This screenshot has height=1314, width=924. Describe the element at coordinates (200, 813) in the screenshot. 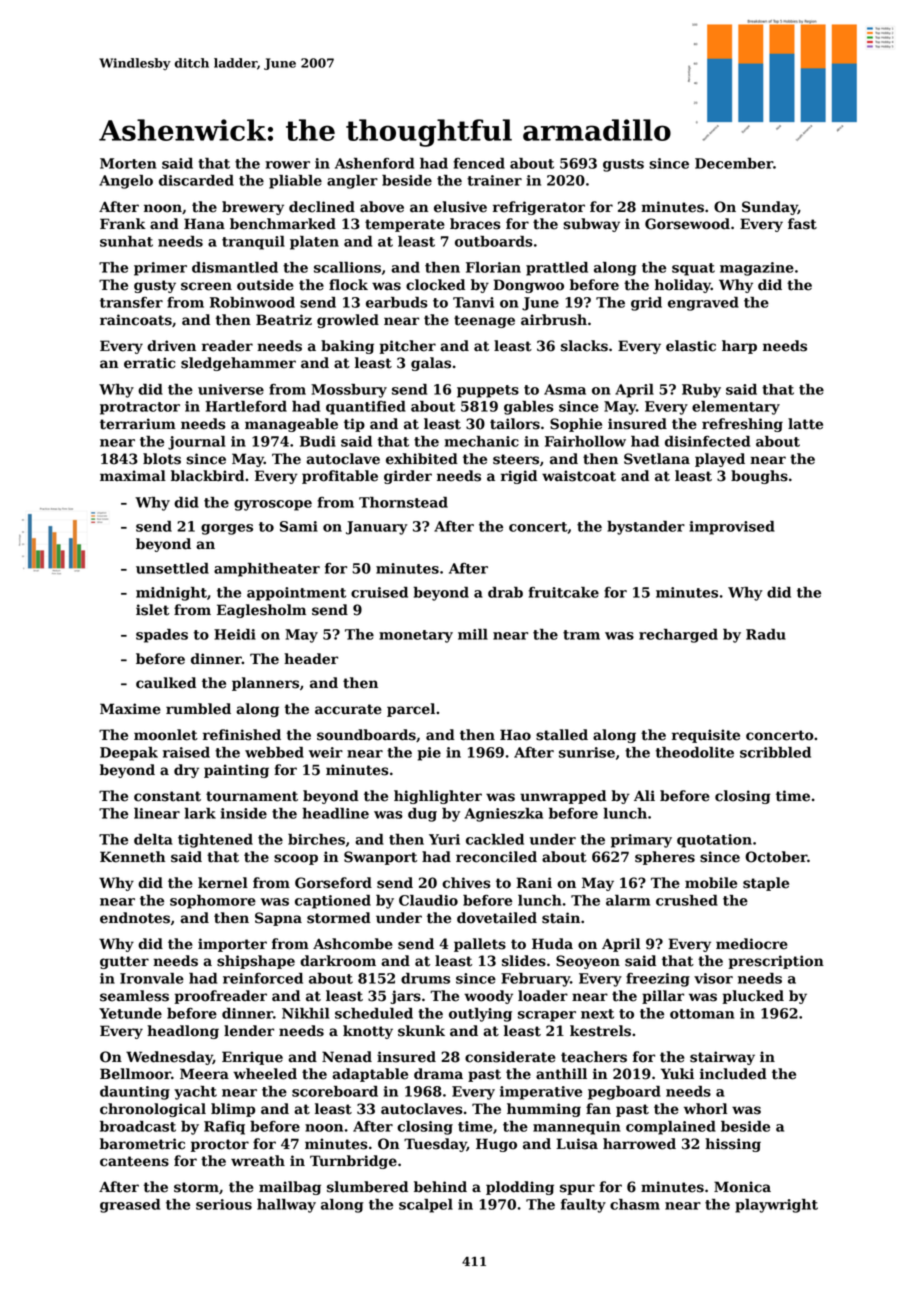

I see `lark` at that location.
